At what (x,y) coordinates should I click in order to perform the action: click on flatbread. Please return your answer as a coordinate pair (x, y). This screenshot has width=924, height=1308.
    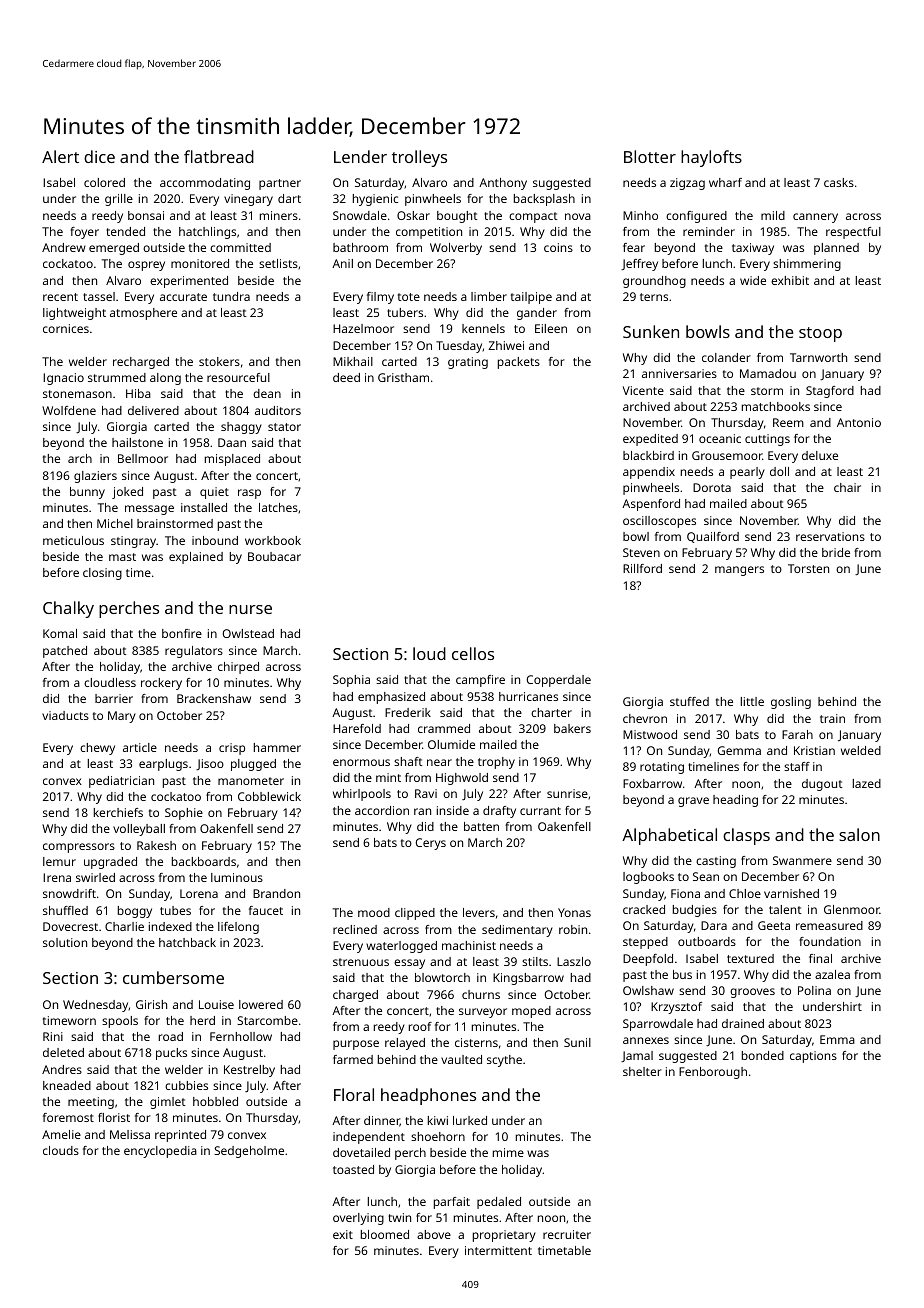
    Looking at the image, I should click on (219, 156).
